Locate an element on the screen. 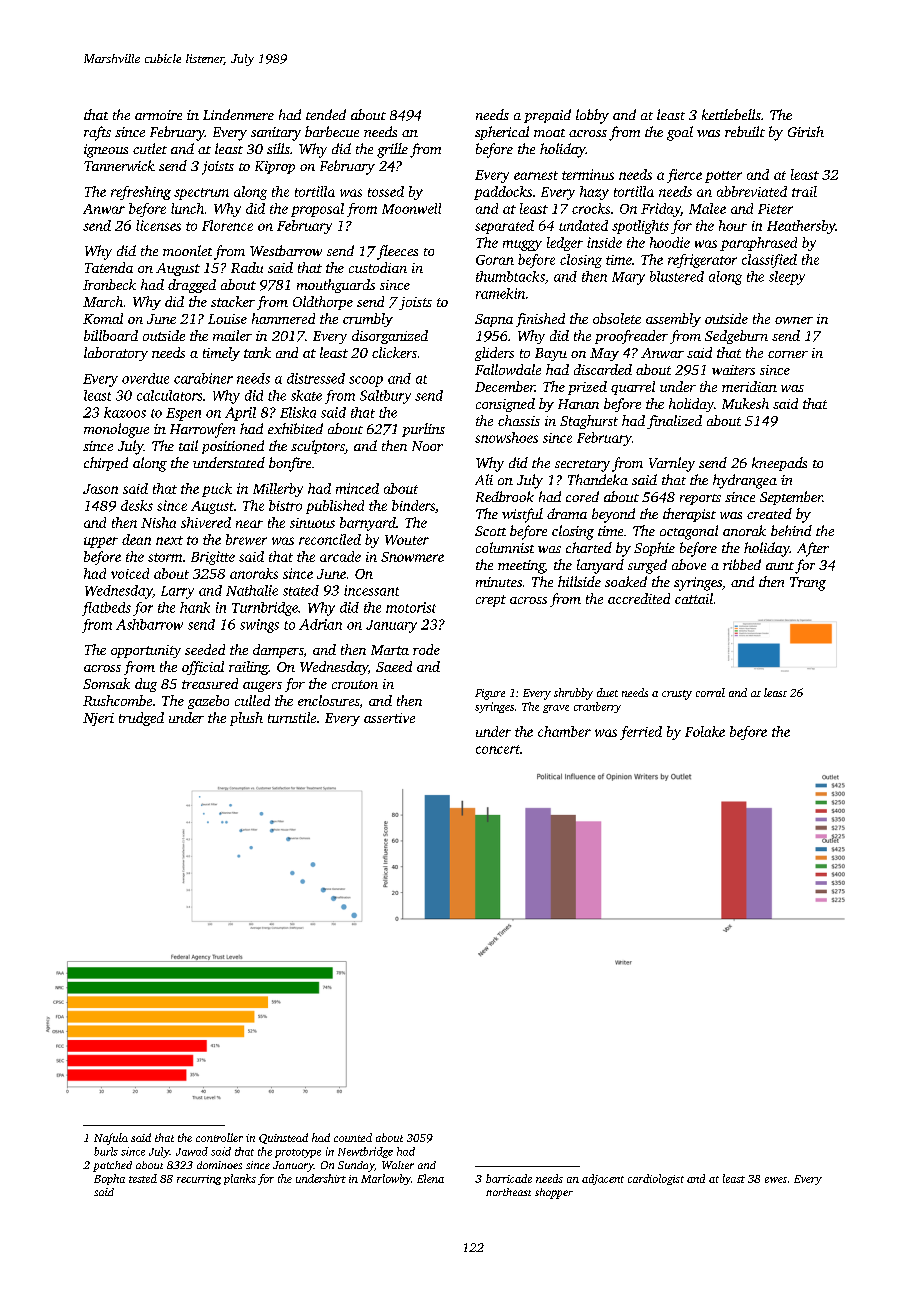 This screenshot has width=924, height=1308. refreshing is located at coordinates (141, 193).
